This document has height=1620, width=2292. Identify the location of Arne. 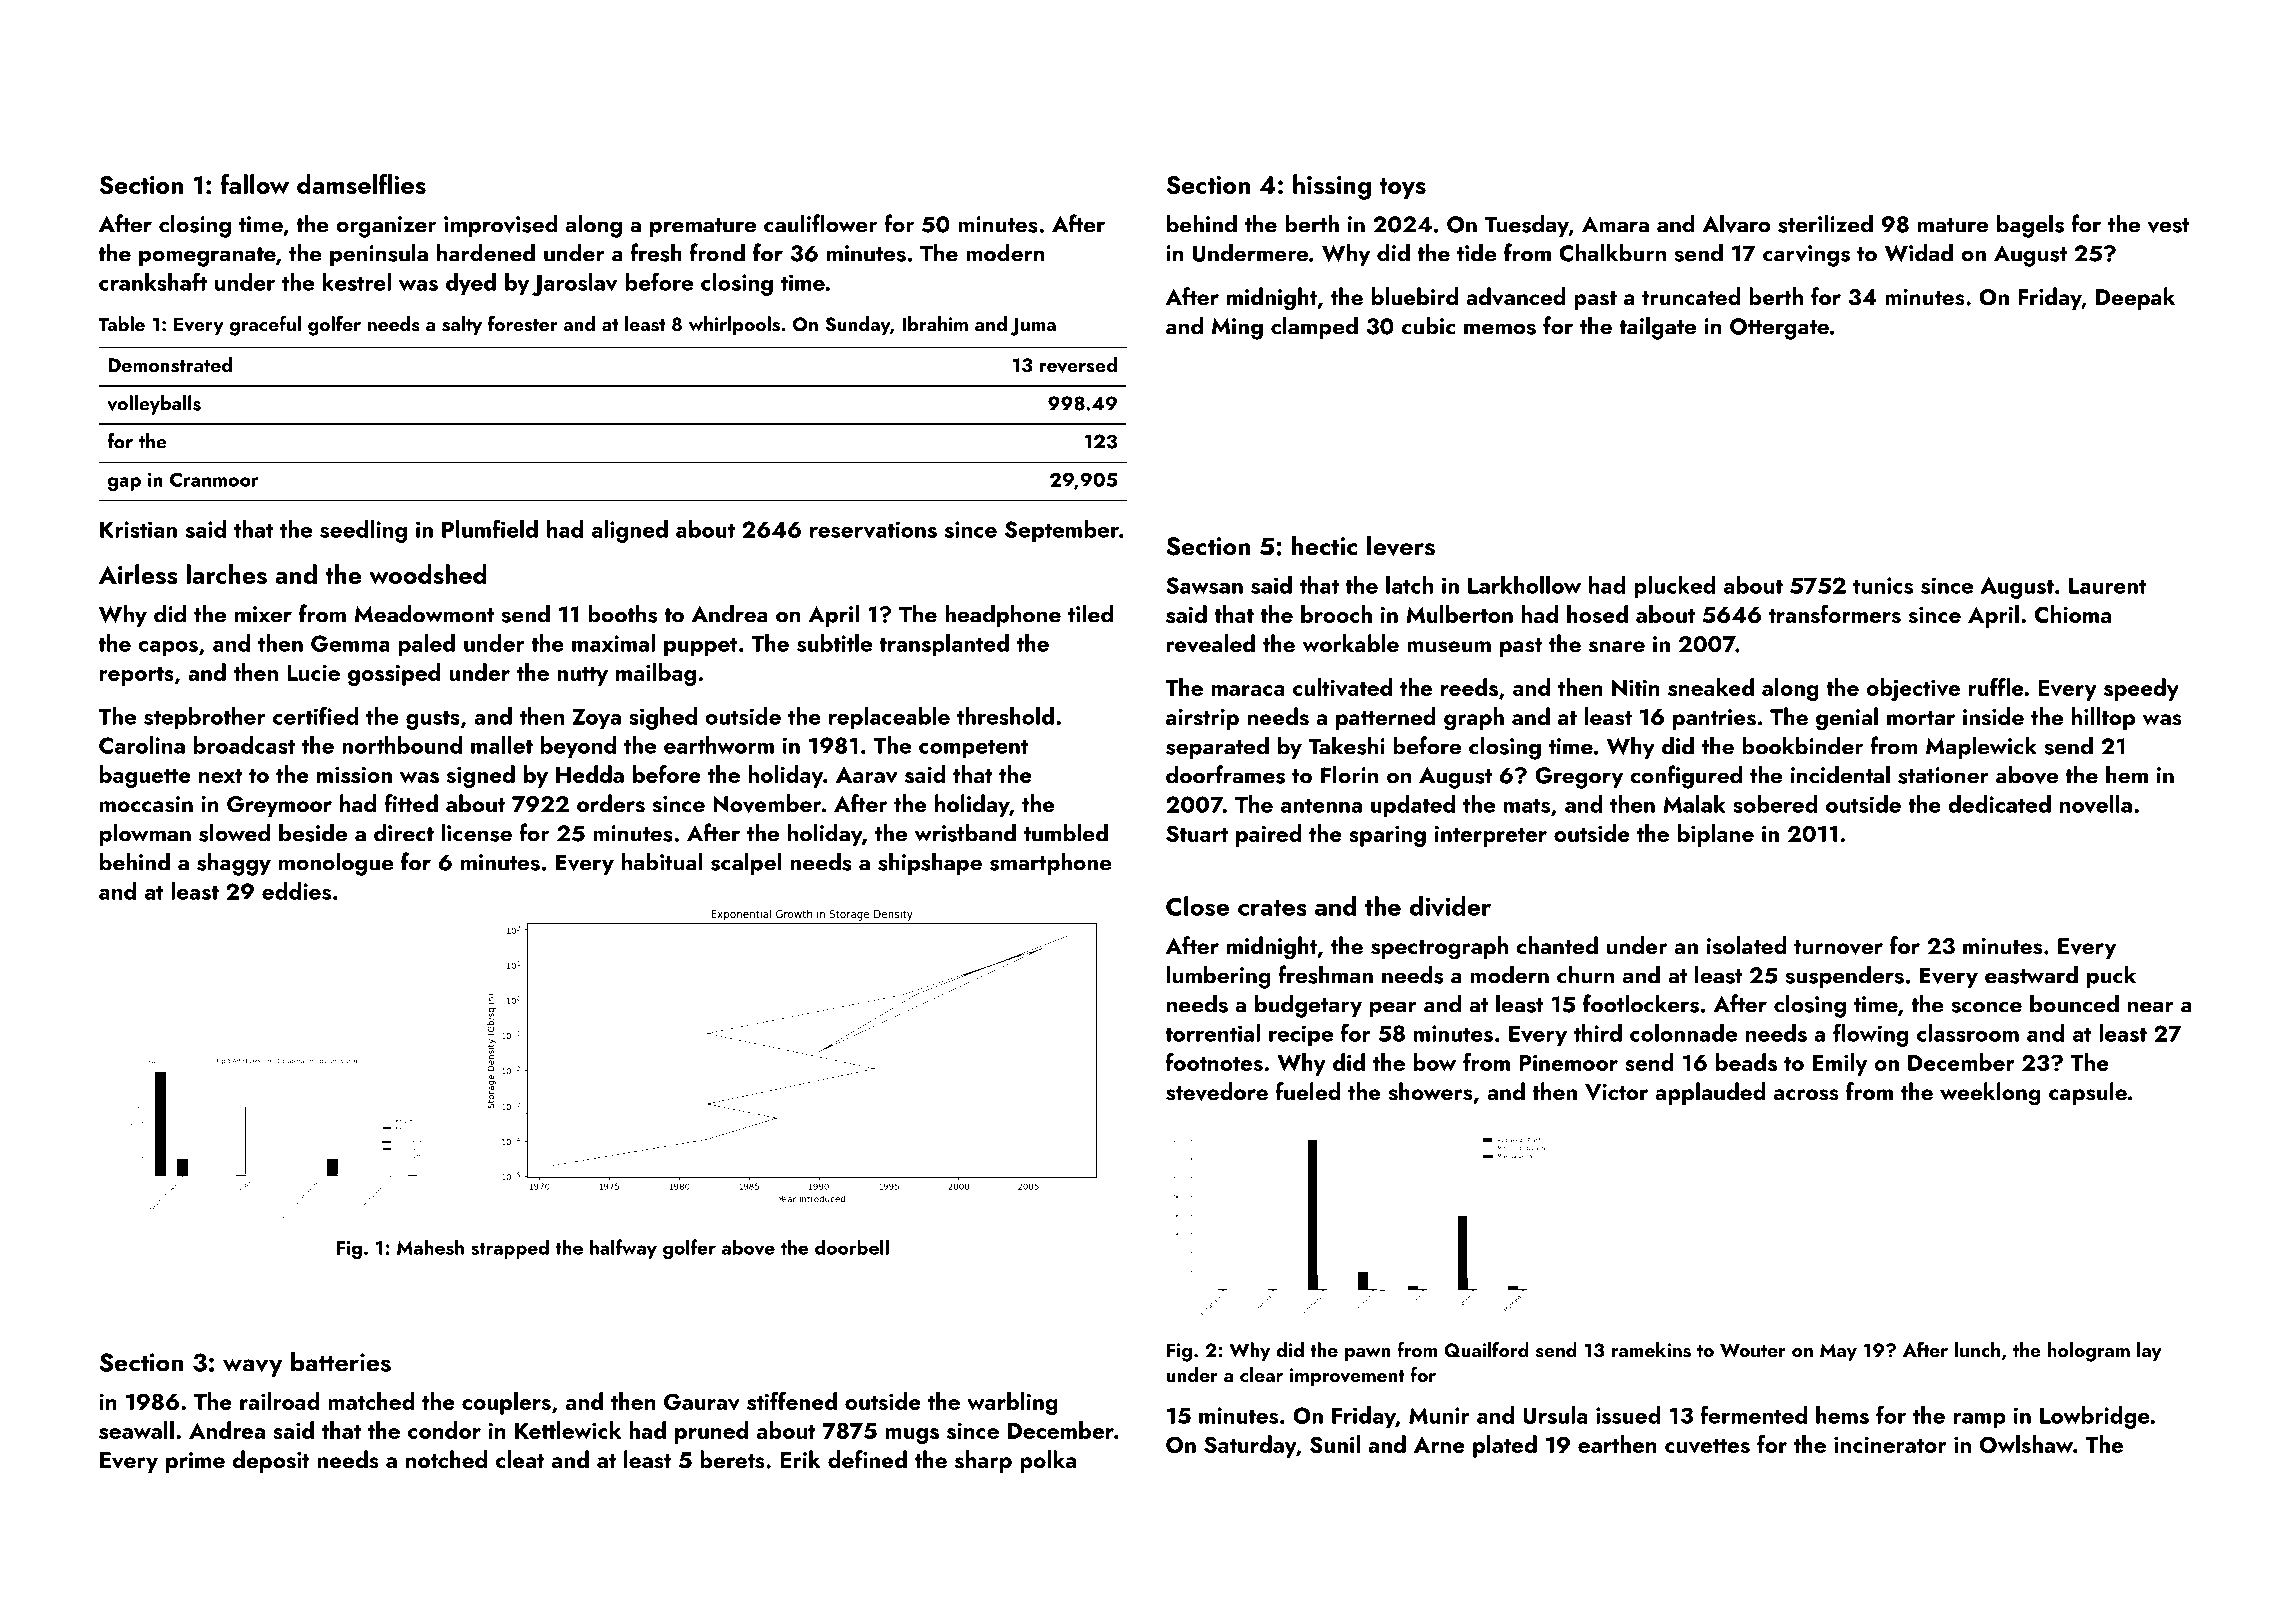
(1439, 1445).
